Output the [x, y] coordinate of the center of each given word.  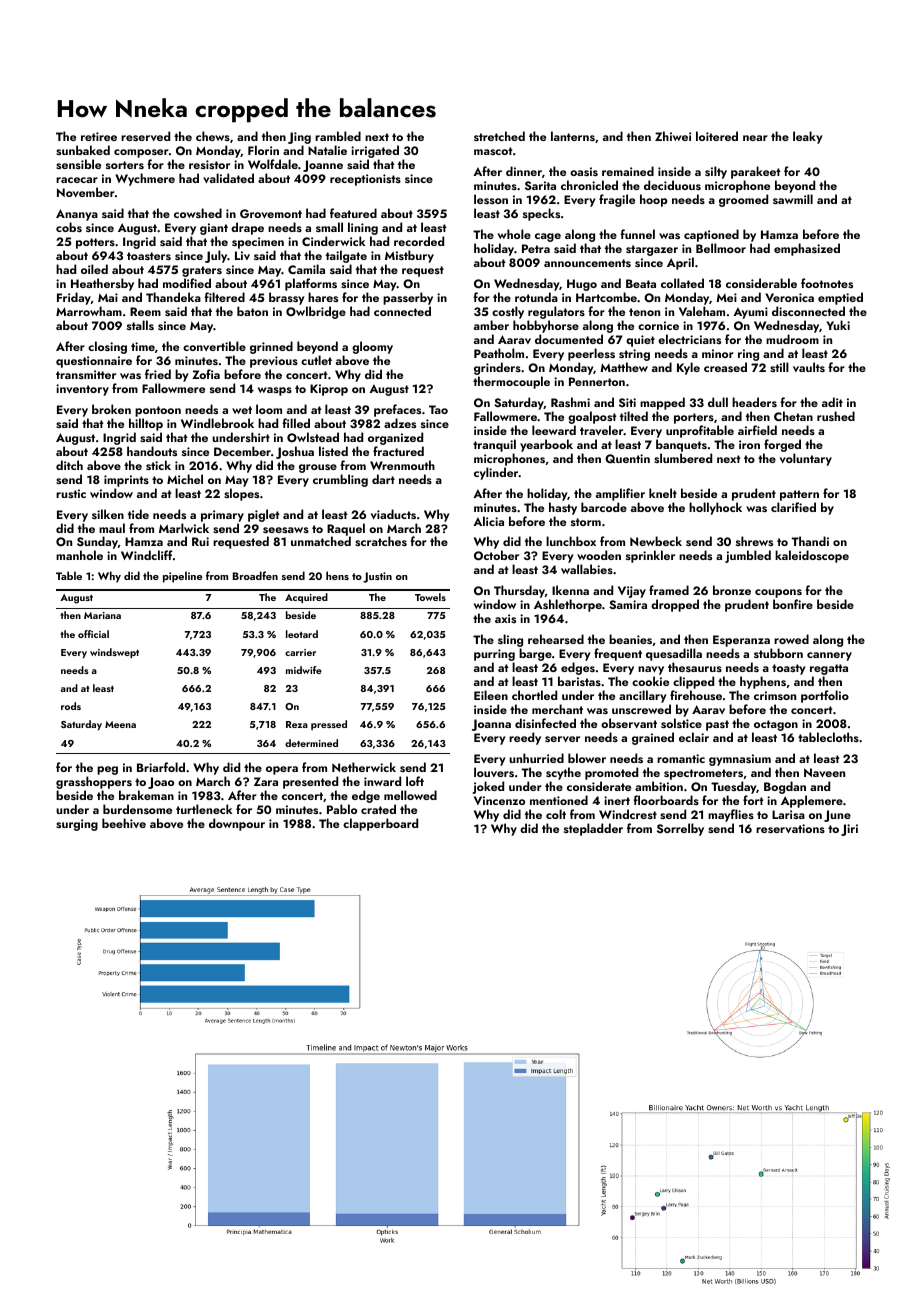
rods [71, 706]
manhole [79, 555]
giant [214, 229]
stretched [499, 136]
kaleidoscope [812, 556]
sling [510, 640]
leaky [808, 137]
